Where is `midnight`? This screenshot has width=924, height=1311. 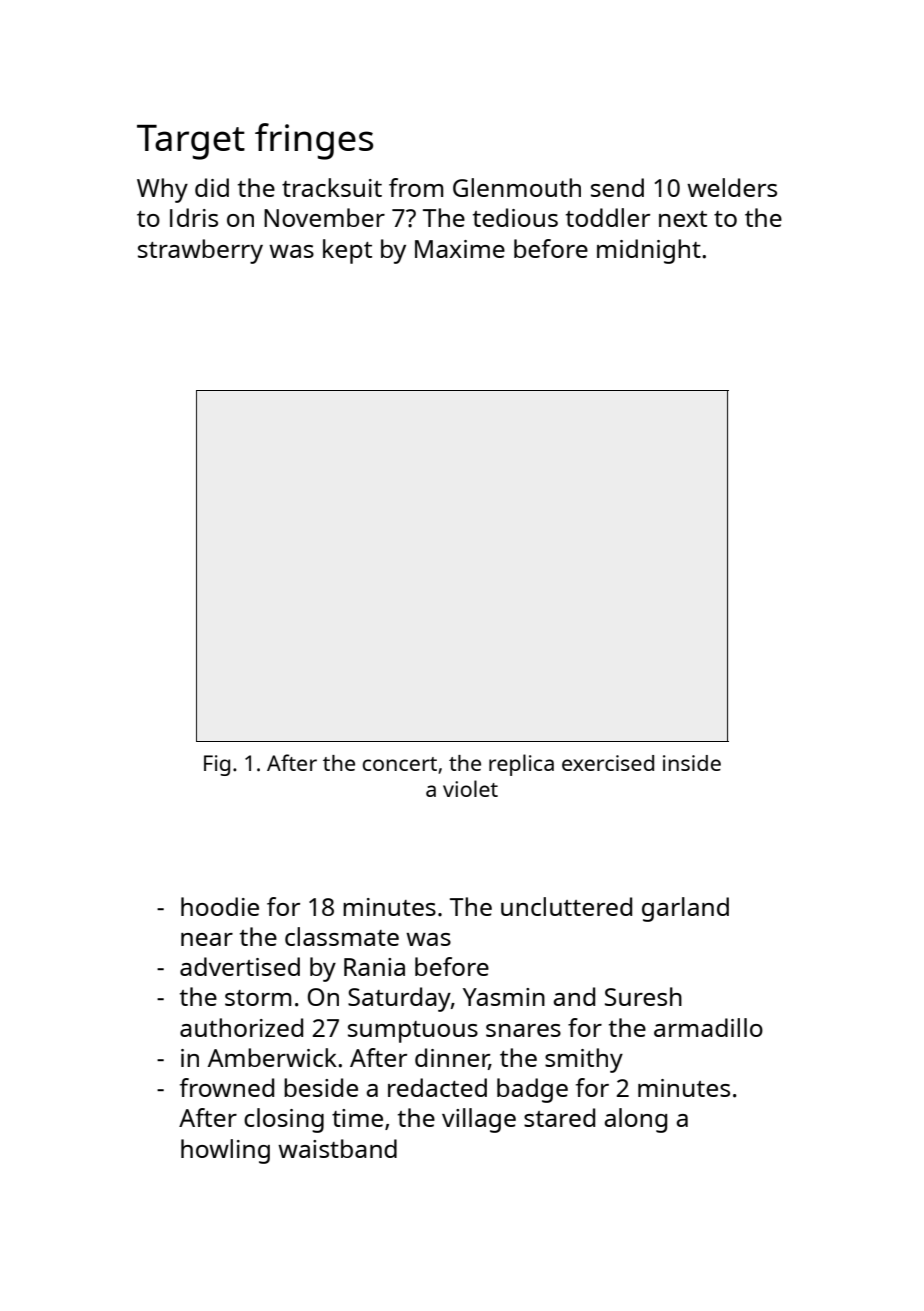 midnight is located at coordinates (649, 251).
